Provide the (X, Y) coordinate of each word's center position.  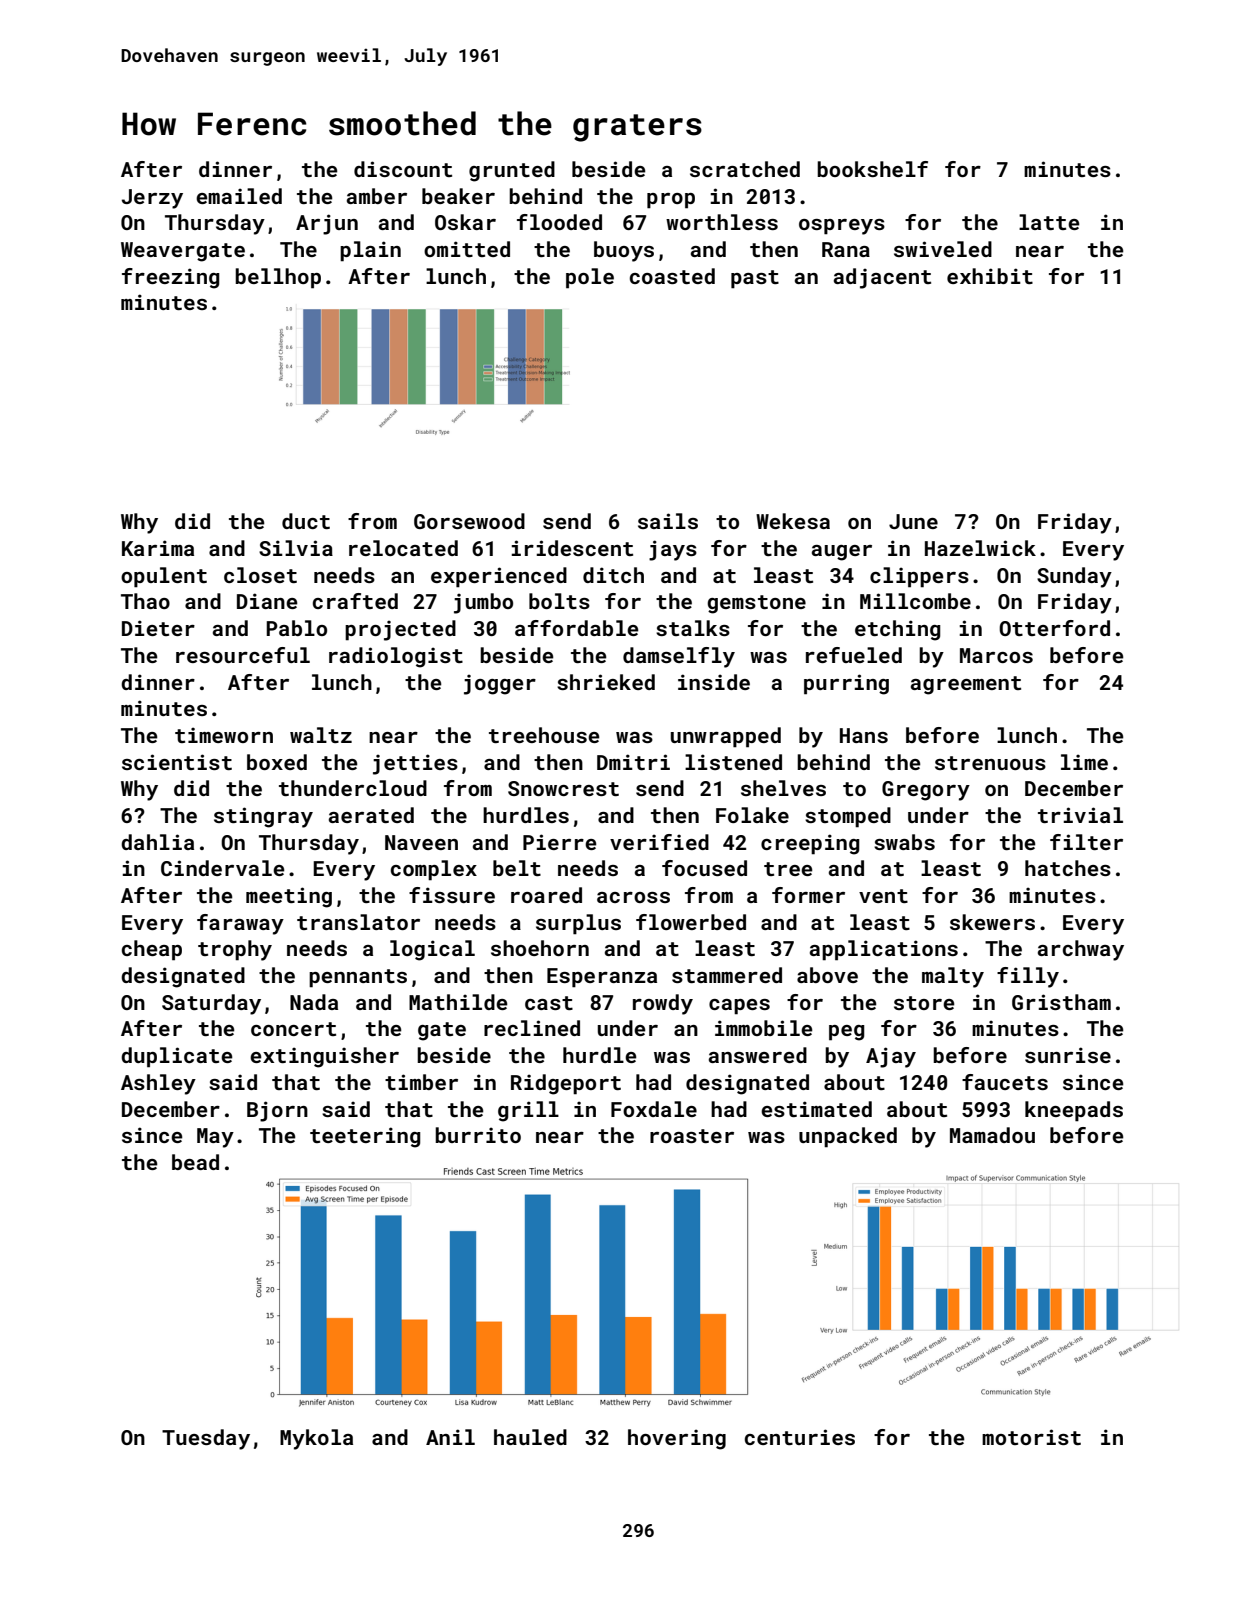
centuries (800, 1437)
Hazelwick (980, 548)
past (755, 279)
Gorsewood (469, 521)
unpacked (848, 1137)
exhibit (990, 276)
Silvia (296, 548)
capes (739, 1007)
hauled (530, 1437)
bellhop (278, 278)
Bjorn (277, 1111)
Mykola (316, 1439)
